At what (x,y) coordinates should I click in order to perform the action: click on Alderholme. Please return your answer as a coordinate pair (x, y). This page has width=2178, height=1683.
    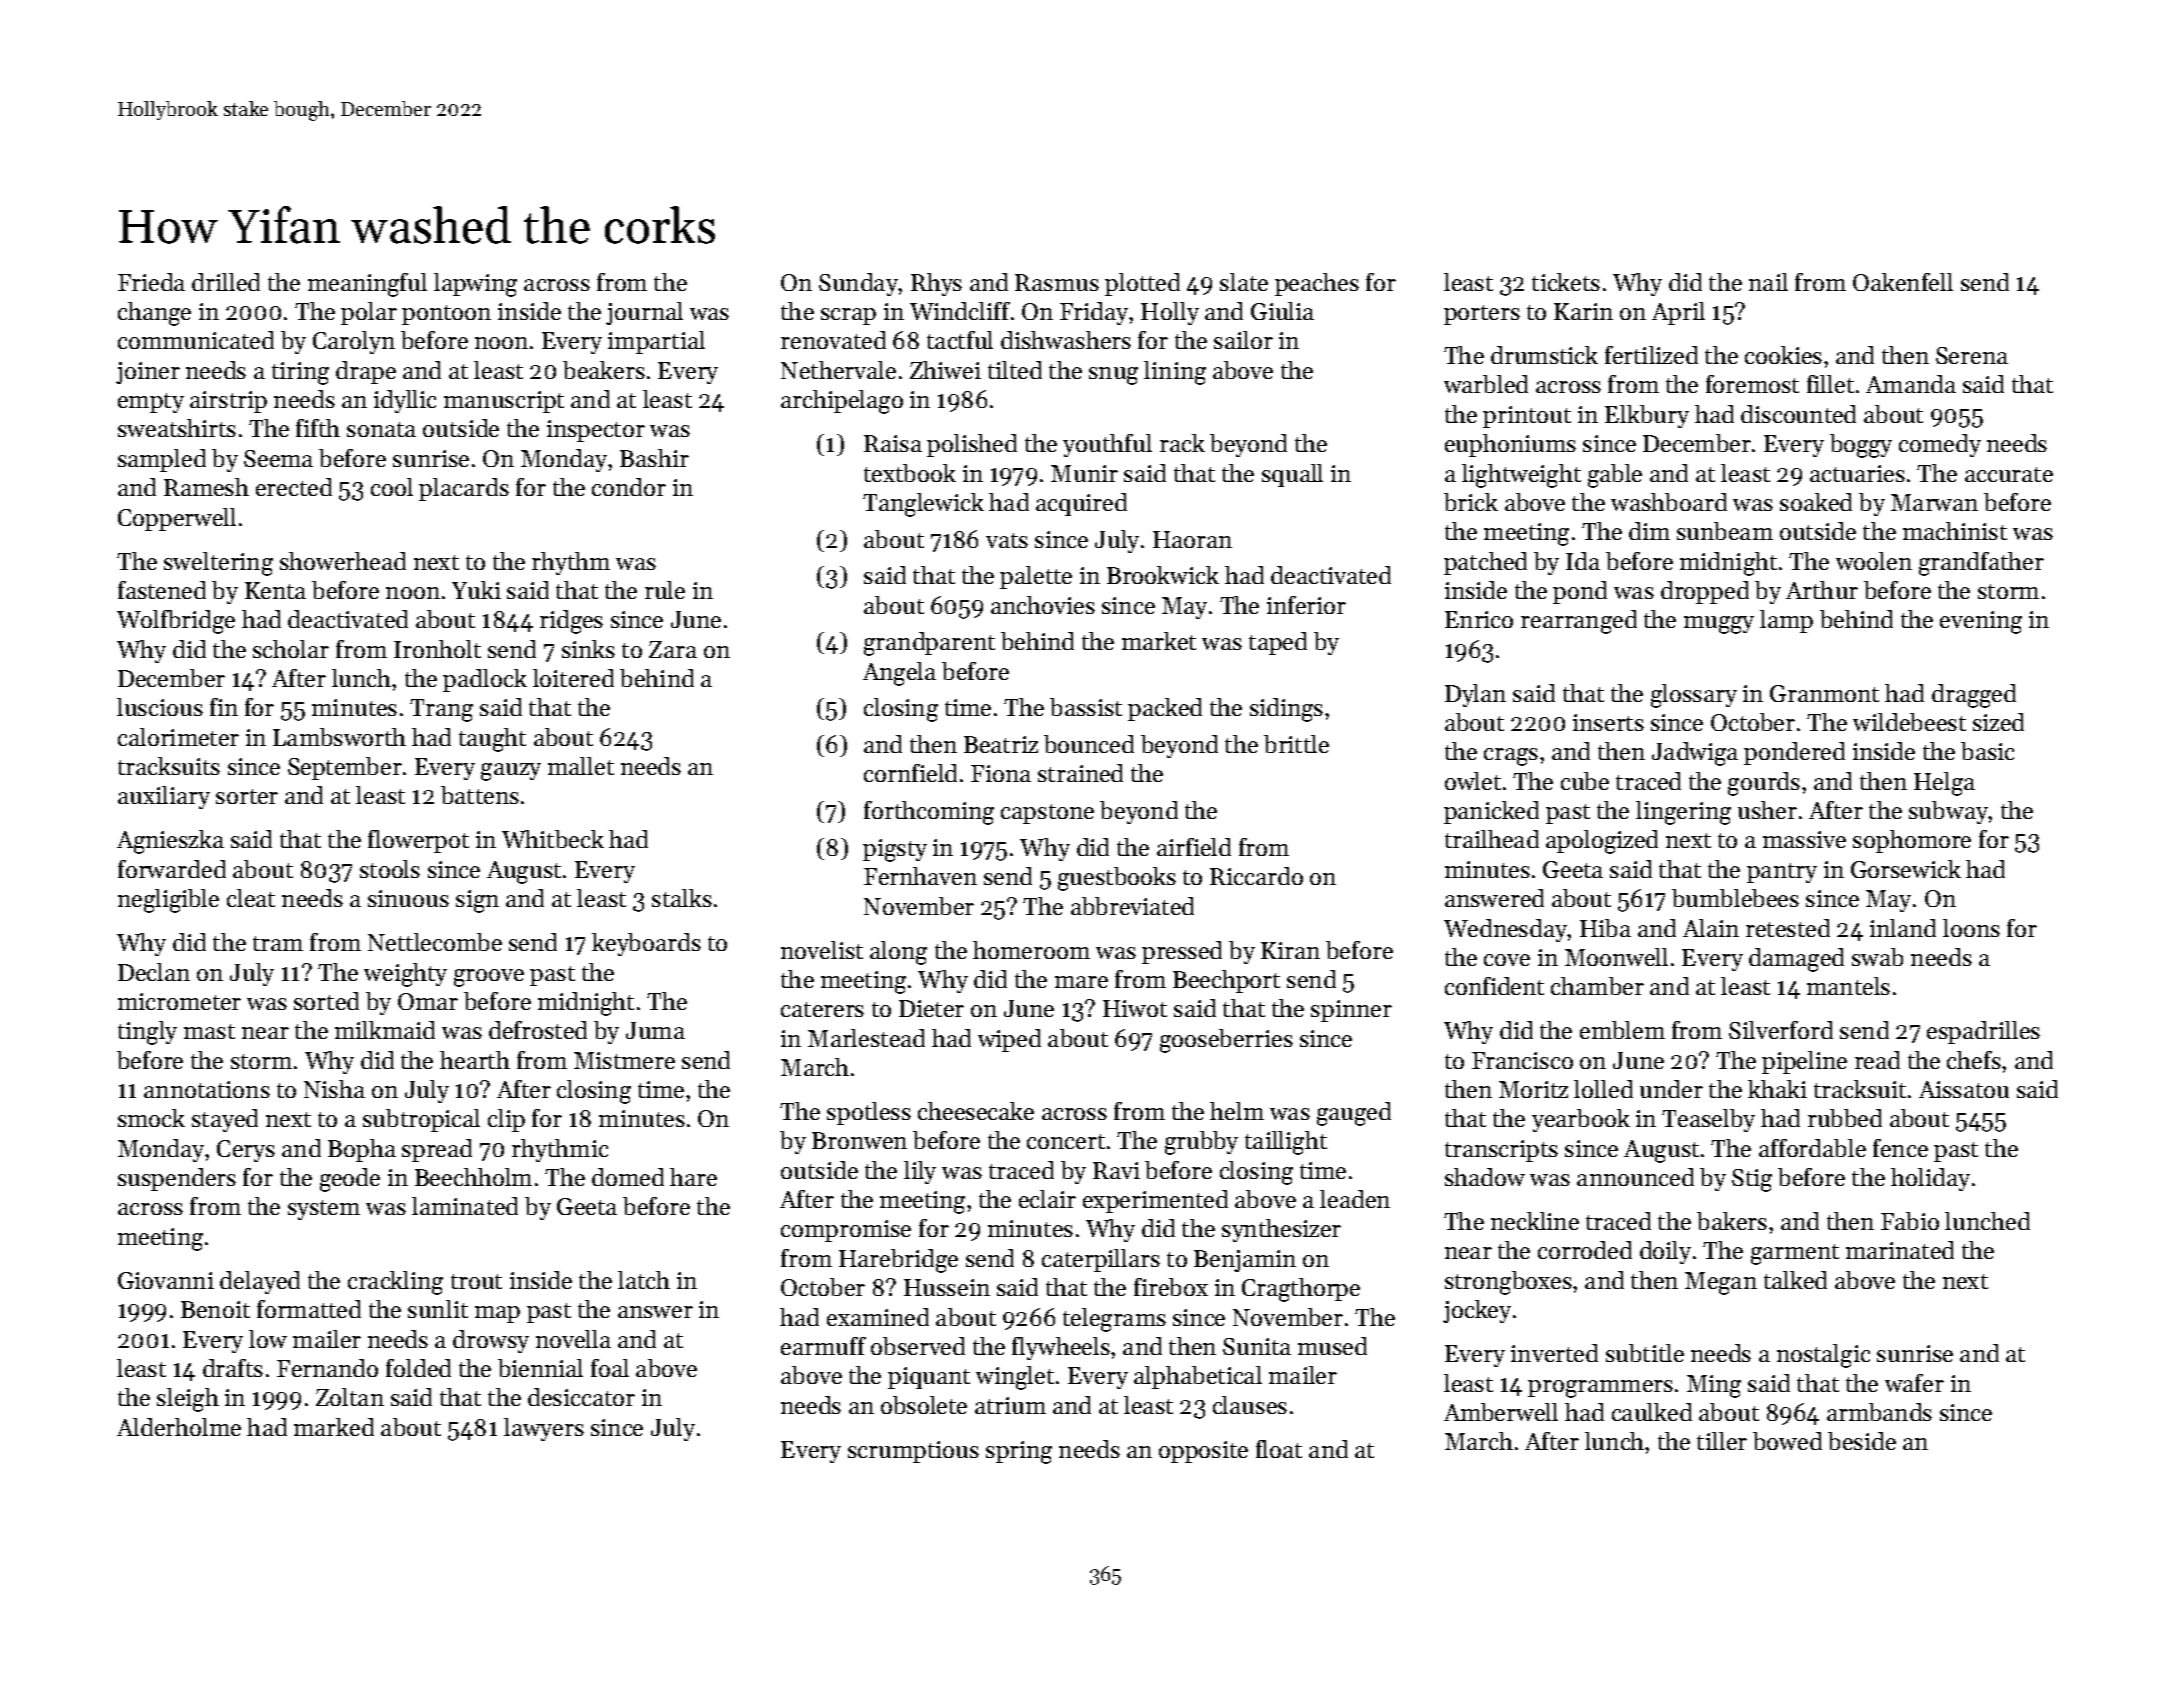
    Looking at the image, I should click on (179, 1427).
